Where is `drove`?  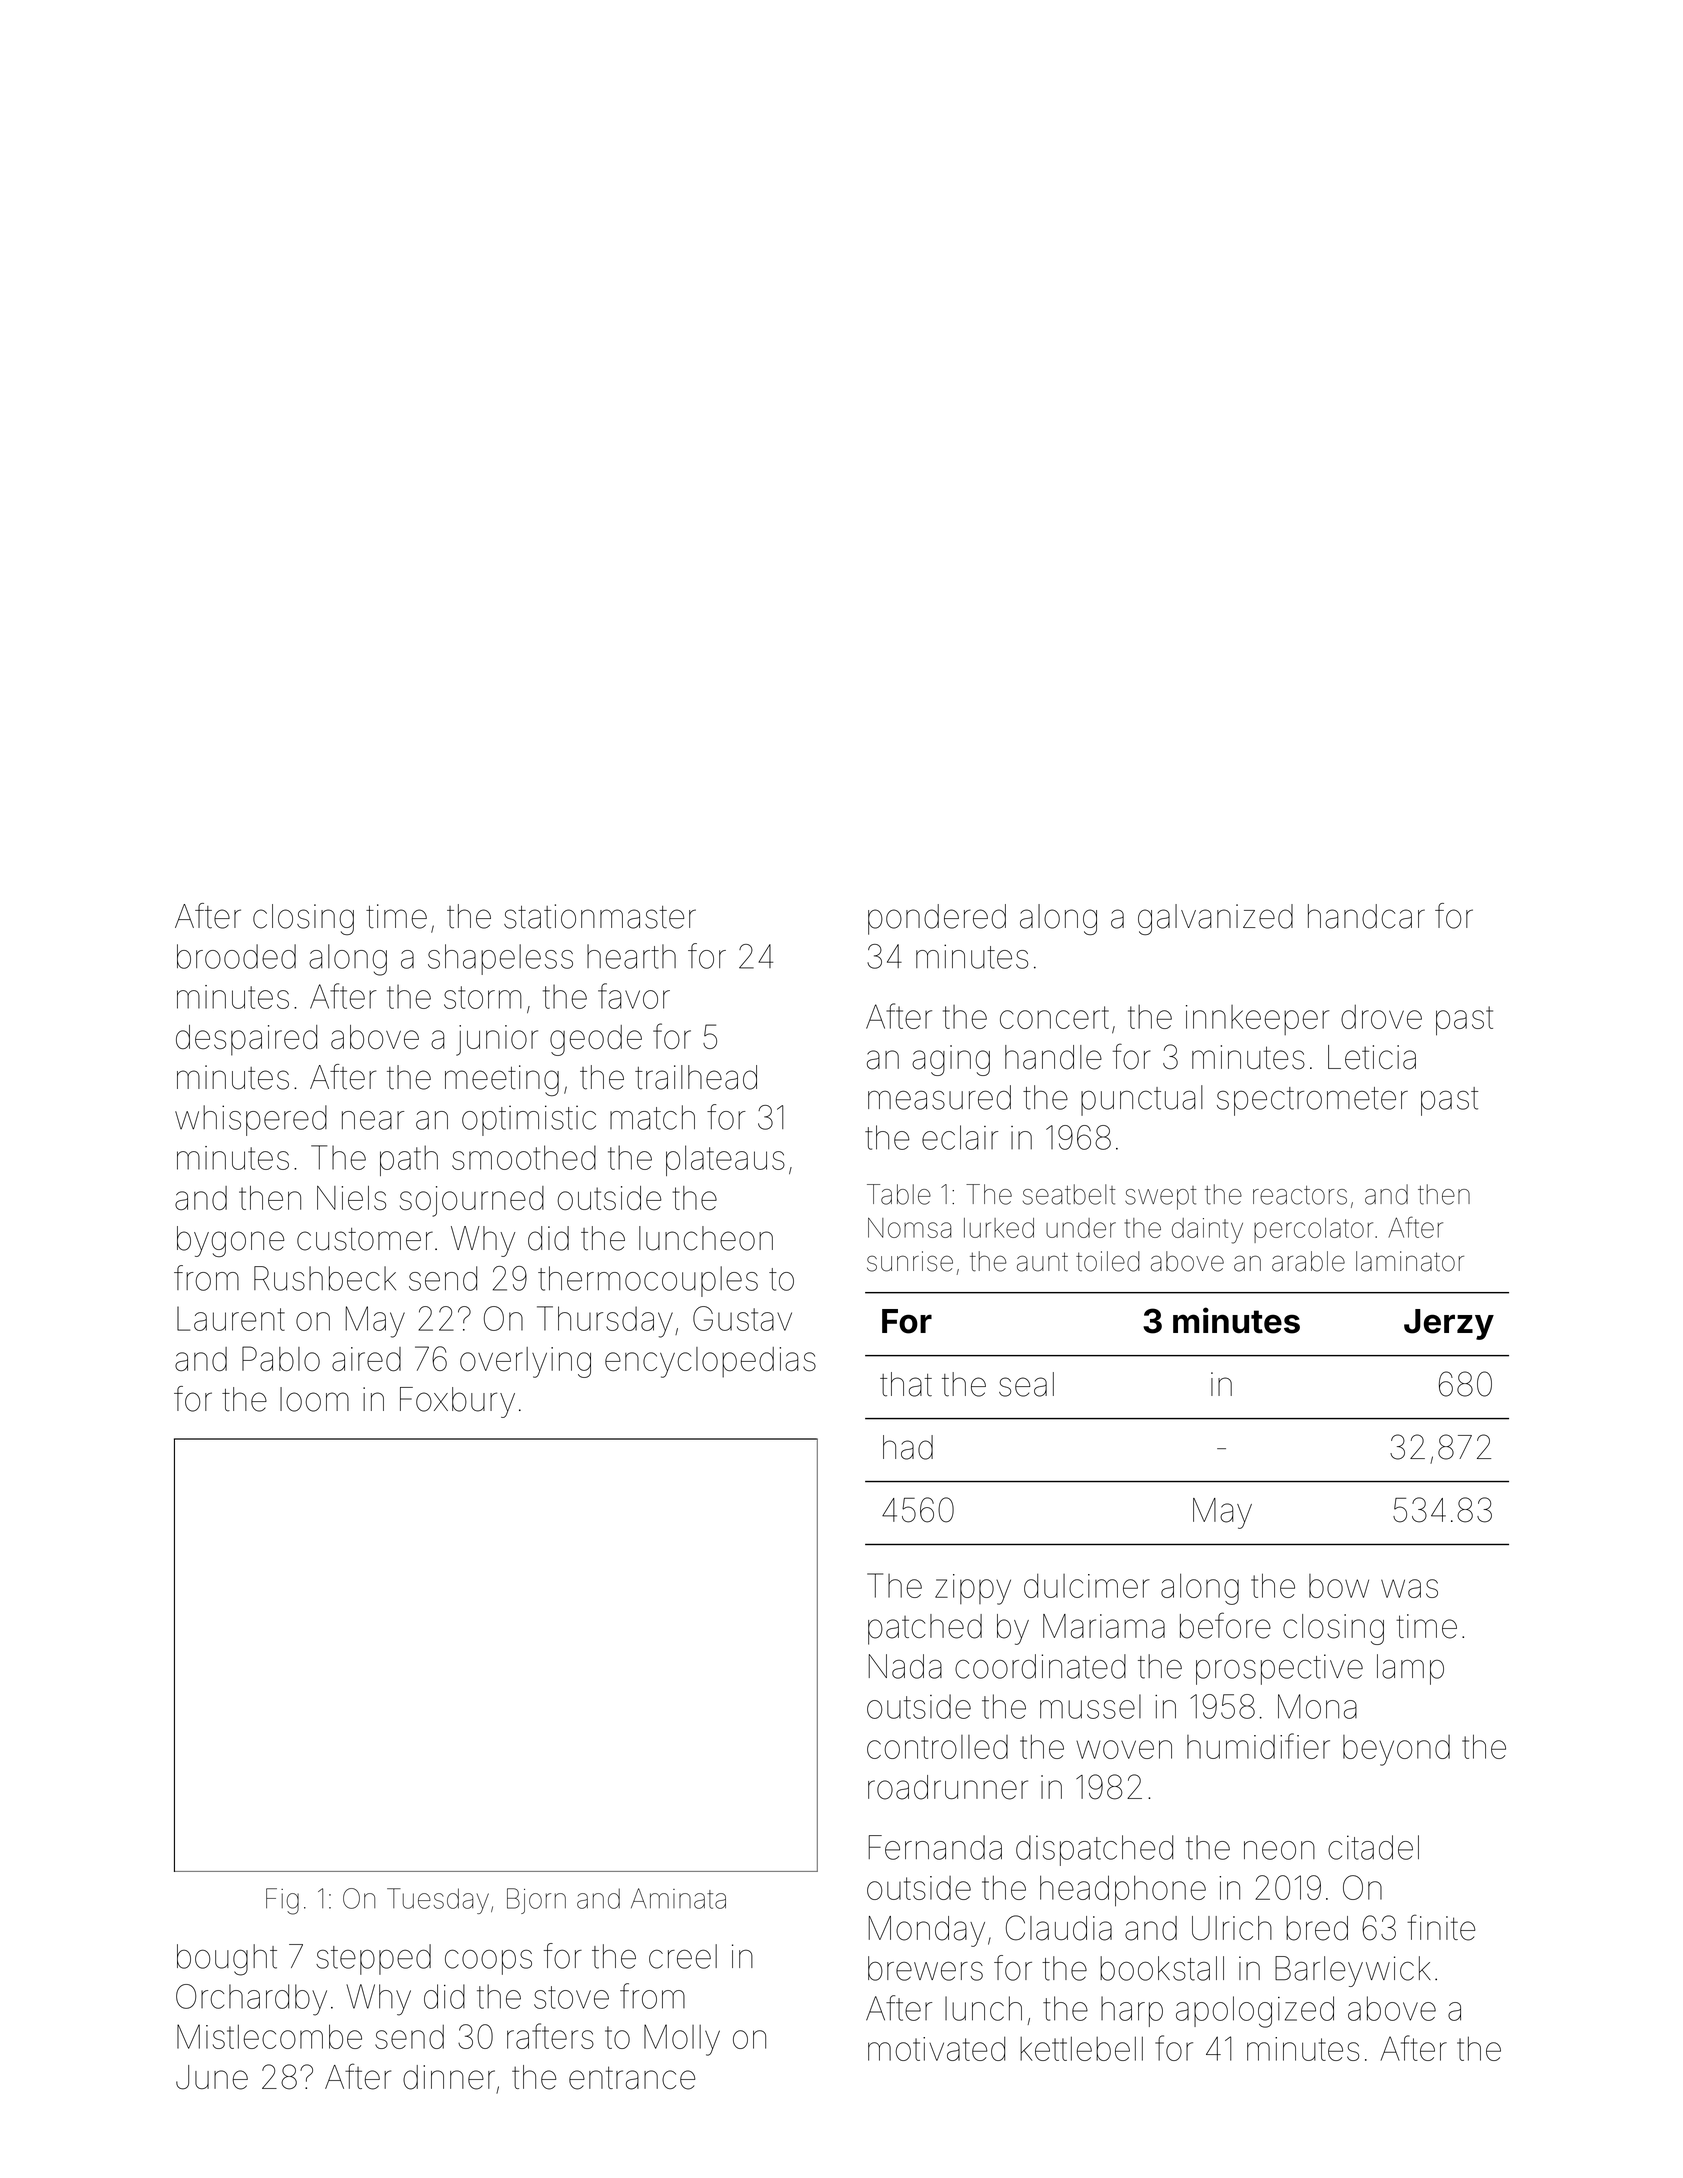 drove is located at coordinates (1381, 1017).
